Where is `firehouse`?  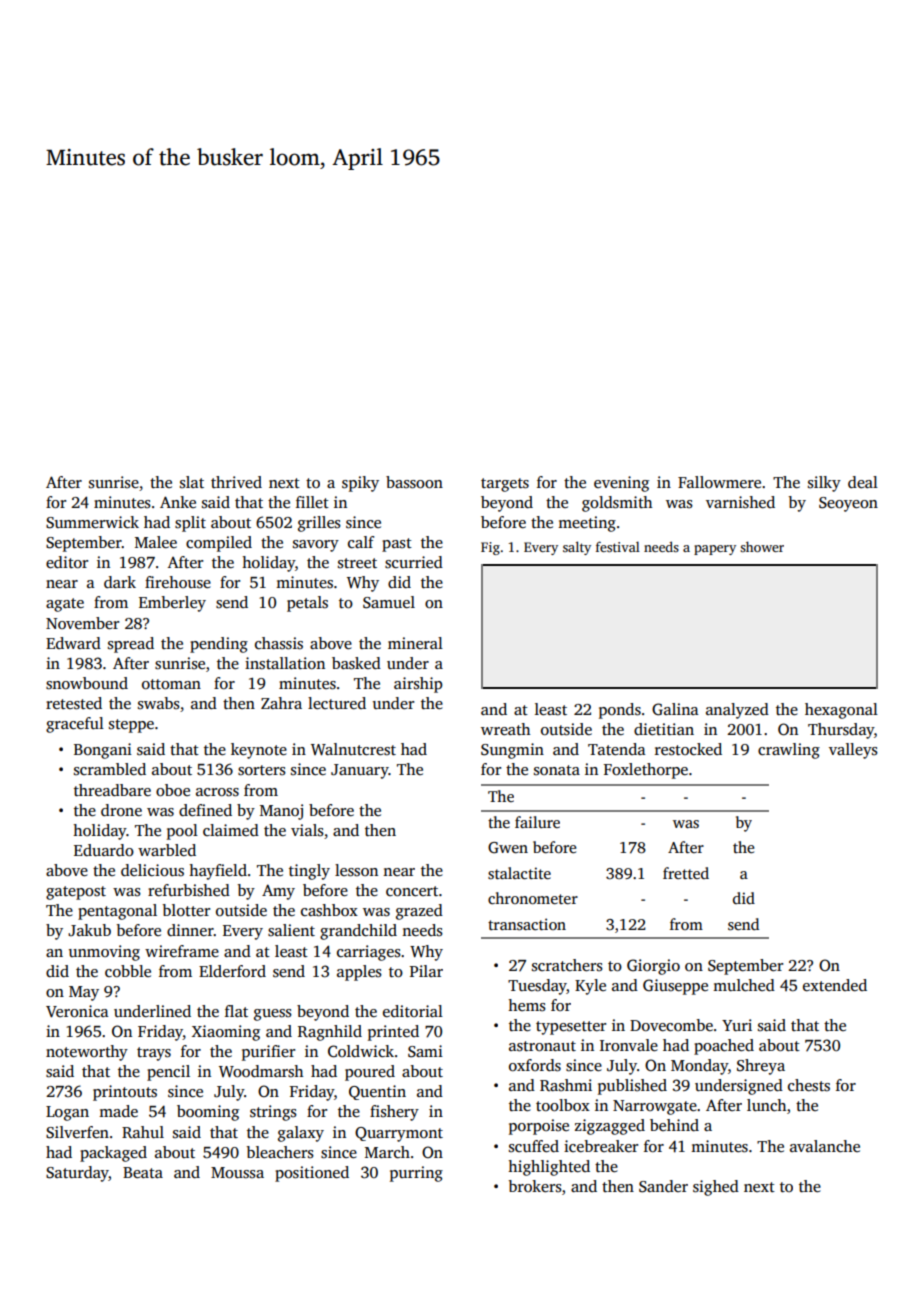 firehouse is located at coordinates (178, 582).
